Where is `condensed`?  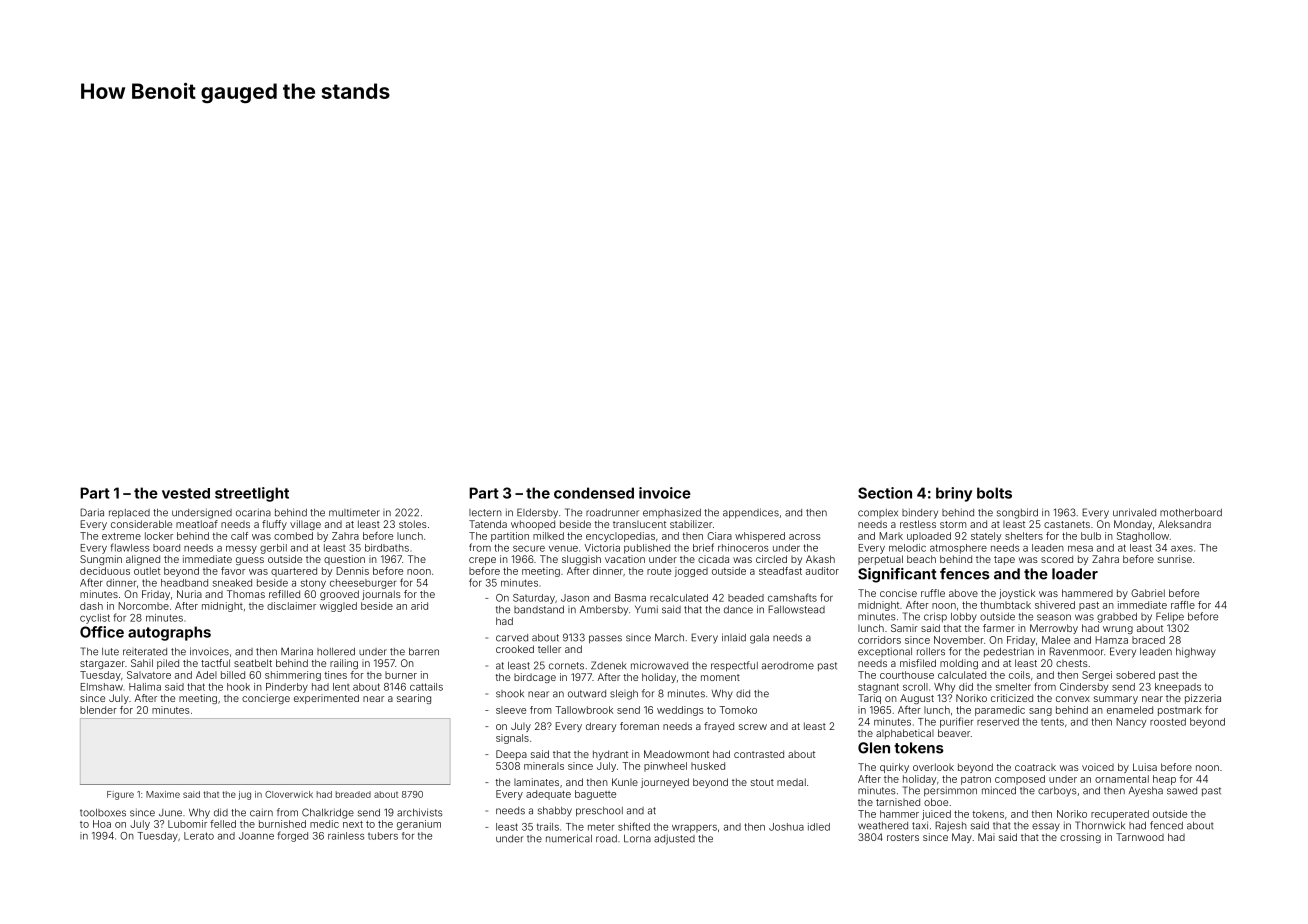
condensed is located at coordinates (594, 493).
